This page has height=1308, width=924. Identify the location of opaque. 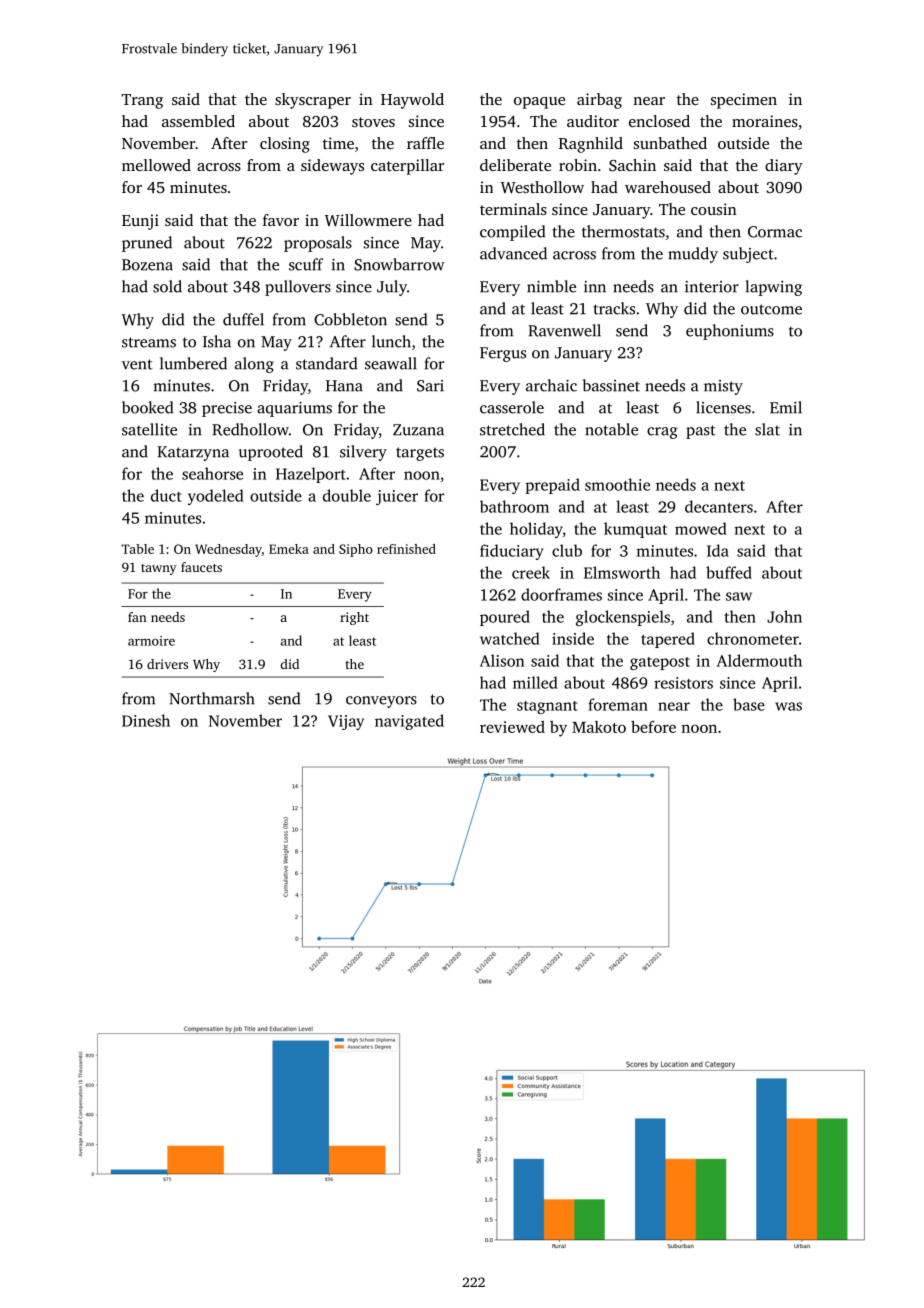
(539, 103).
